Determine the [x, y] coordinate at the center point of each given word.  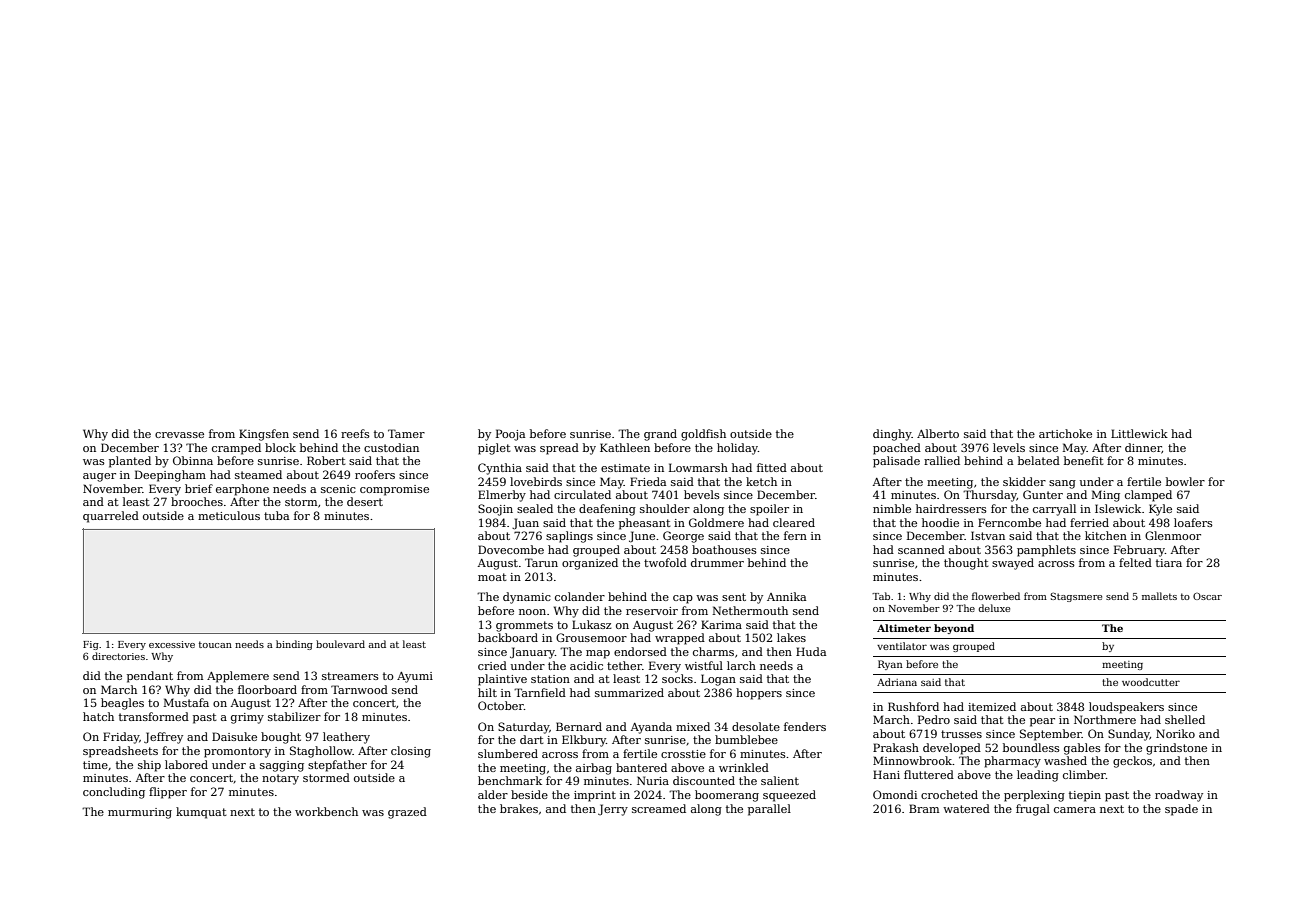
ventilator [902, 646]
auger [99, 477]
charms [713, 651]
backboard [508, 637]
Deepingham [170, 476]
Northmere [1105, 719]
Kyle [1160, 510]
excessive [172, 644]
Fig [91, 645]
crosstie [683, 754]
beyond [954, 629]
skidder [1024, 481]
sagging [282, 766]
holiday [737, 449]
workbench [326, 811]
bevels [702, 494]
